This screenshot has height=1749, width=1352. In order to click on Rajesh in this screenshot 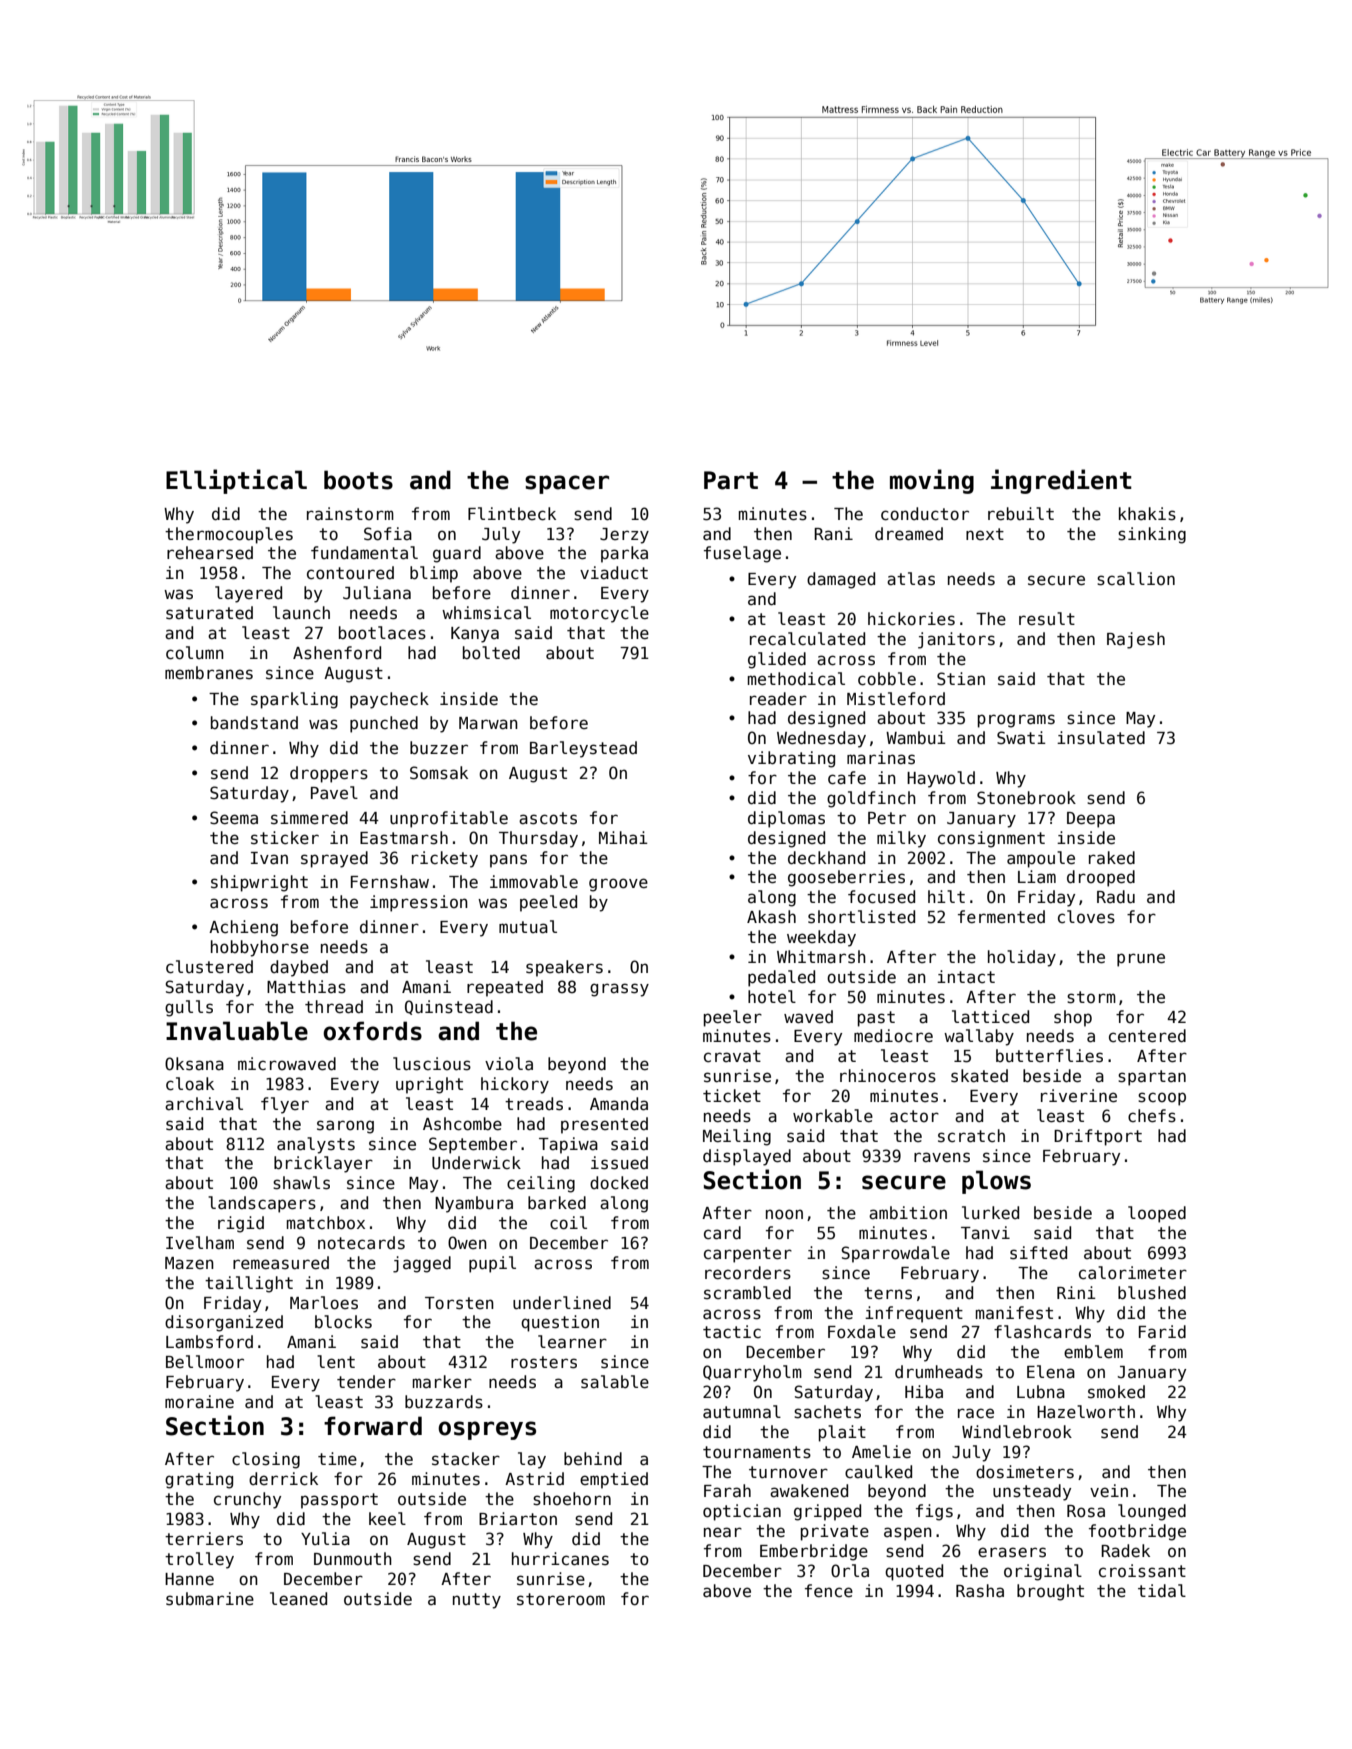, I will do `click(1136, 640)`.
